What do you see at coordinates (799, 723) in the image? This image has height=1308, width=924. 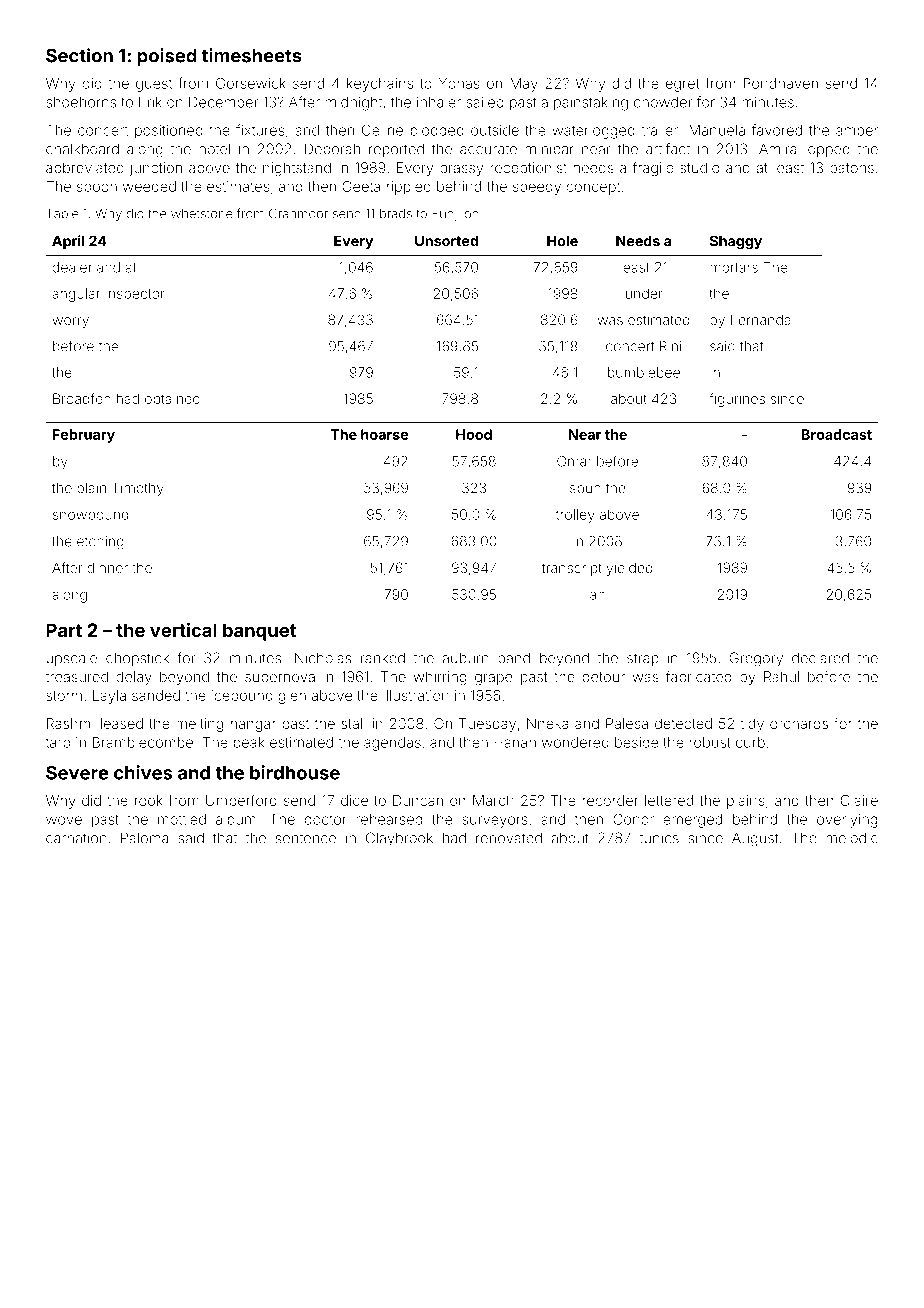 I see `orchards` at bounding box center [799, 723].
